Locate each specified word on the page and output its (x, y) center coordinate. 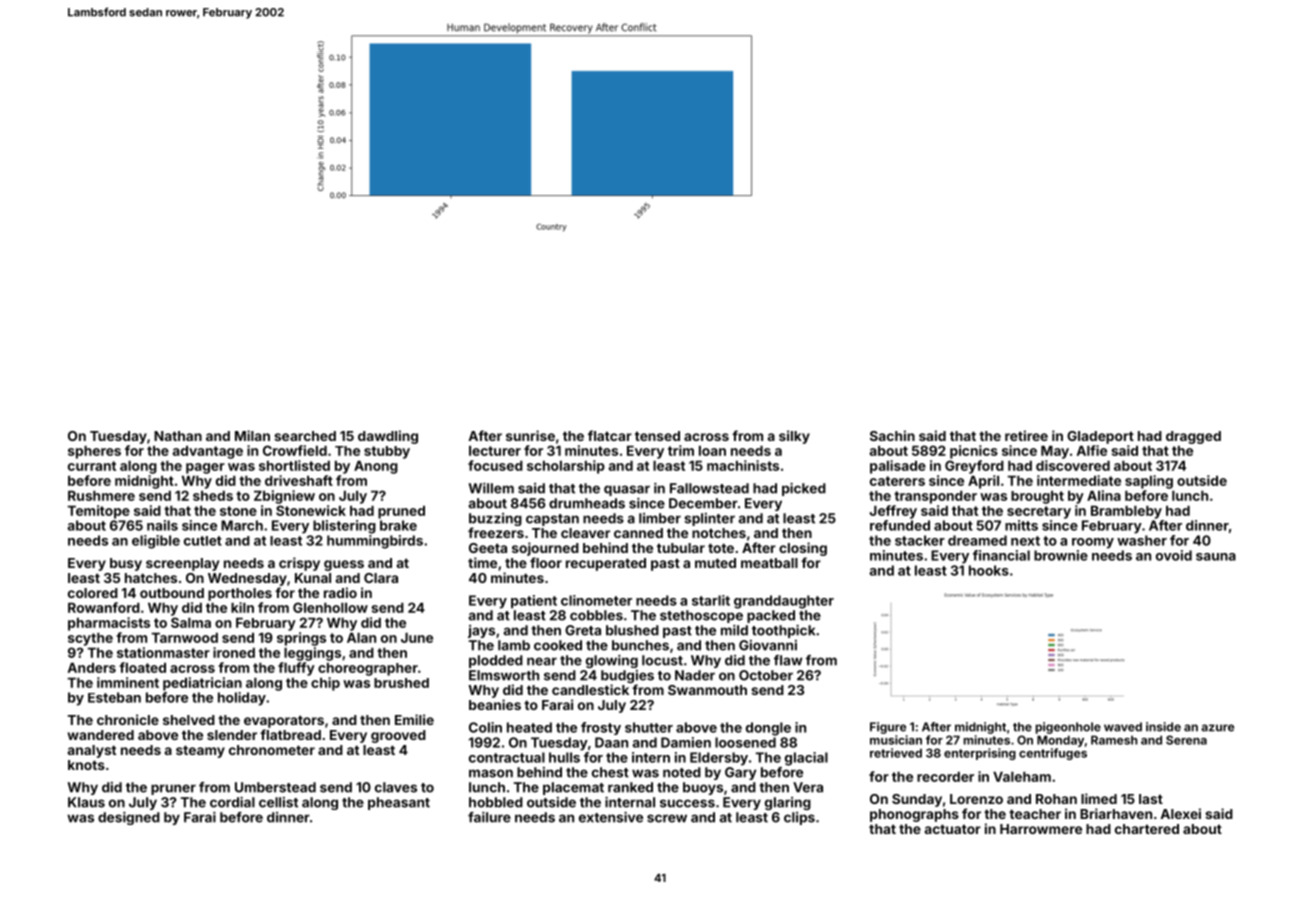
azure (1217, 728)
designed (129, 818)
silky (794, 437)
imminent (128, 682)
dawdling (388, 437)
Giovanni (768, 645)
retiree (1026, 435)
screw (667, 818)
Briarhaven (1116, 813)
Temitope (98, 512)
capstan (552, 520)
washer (1142, 540)
